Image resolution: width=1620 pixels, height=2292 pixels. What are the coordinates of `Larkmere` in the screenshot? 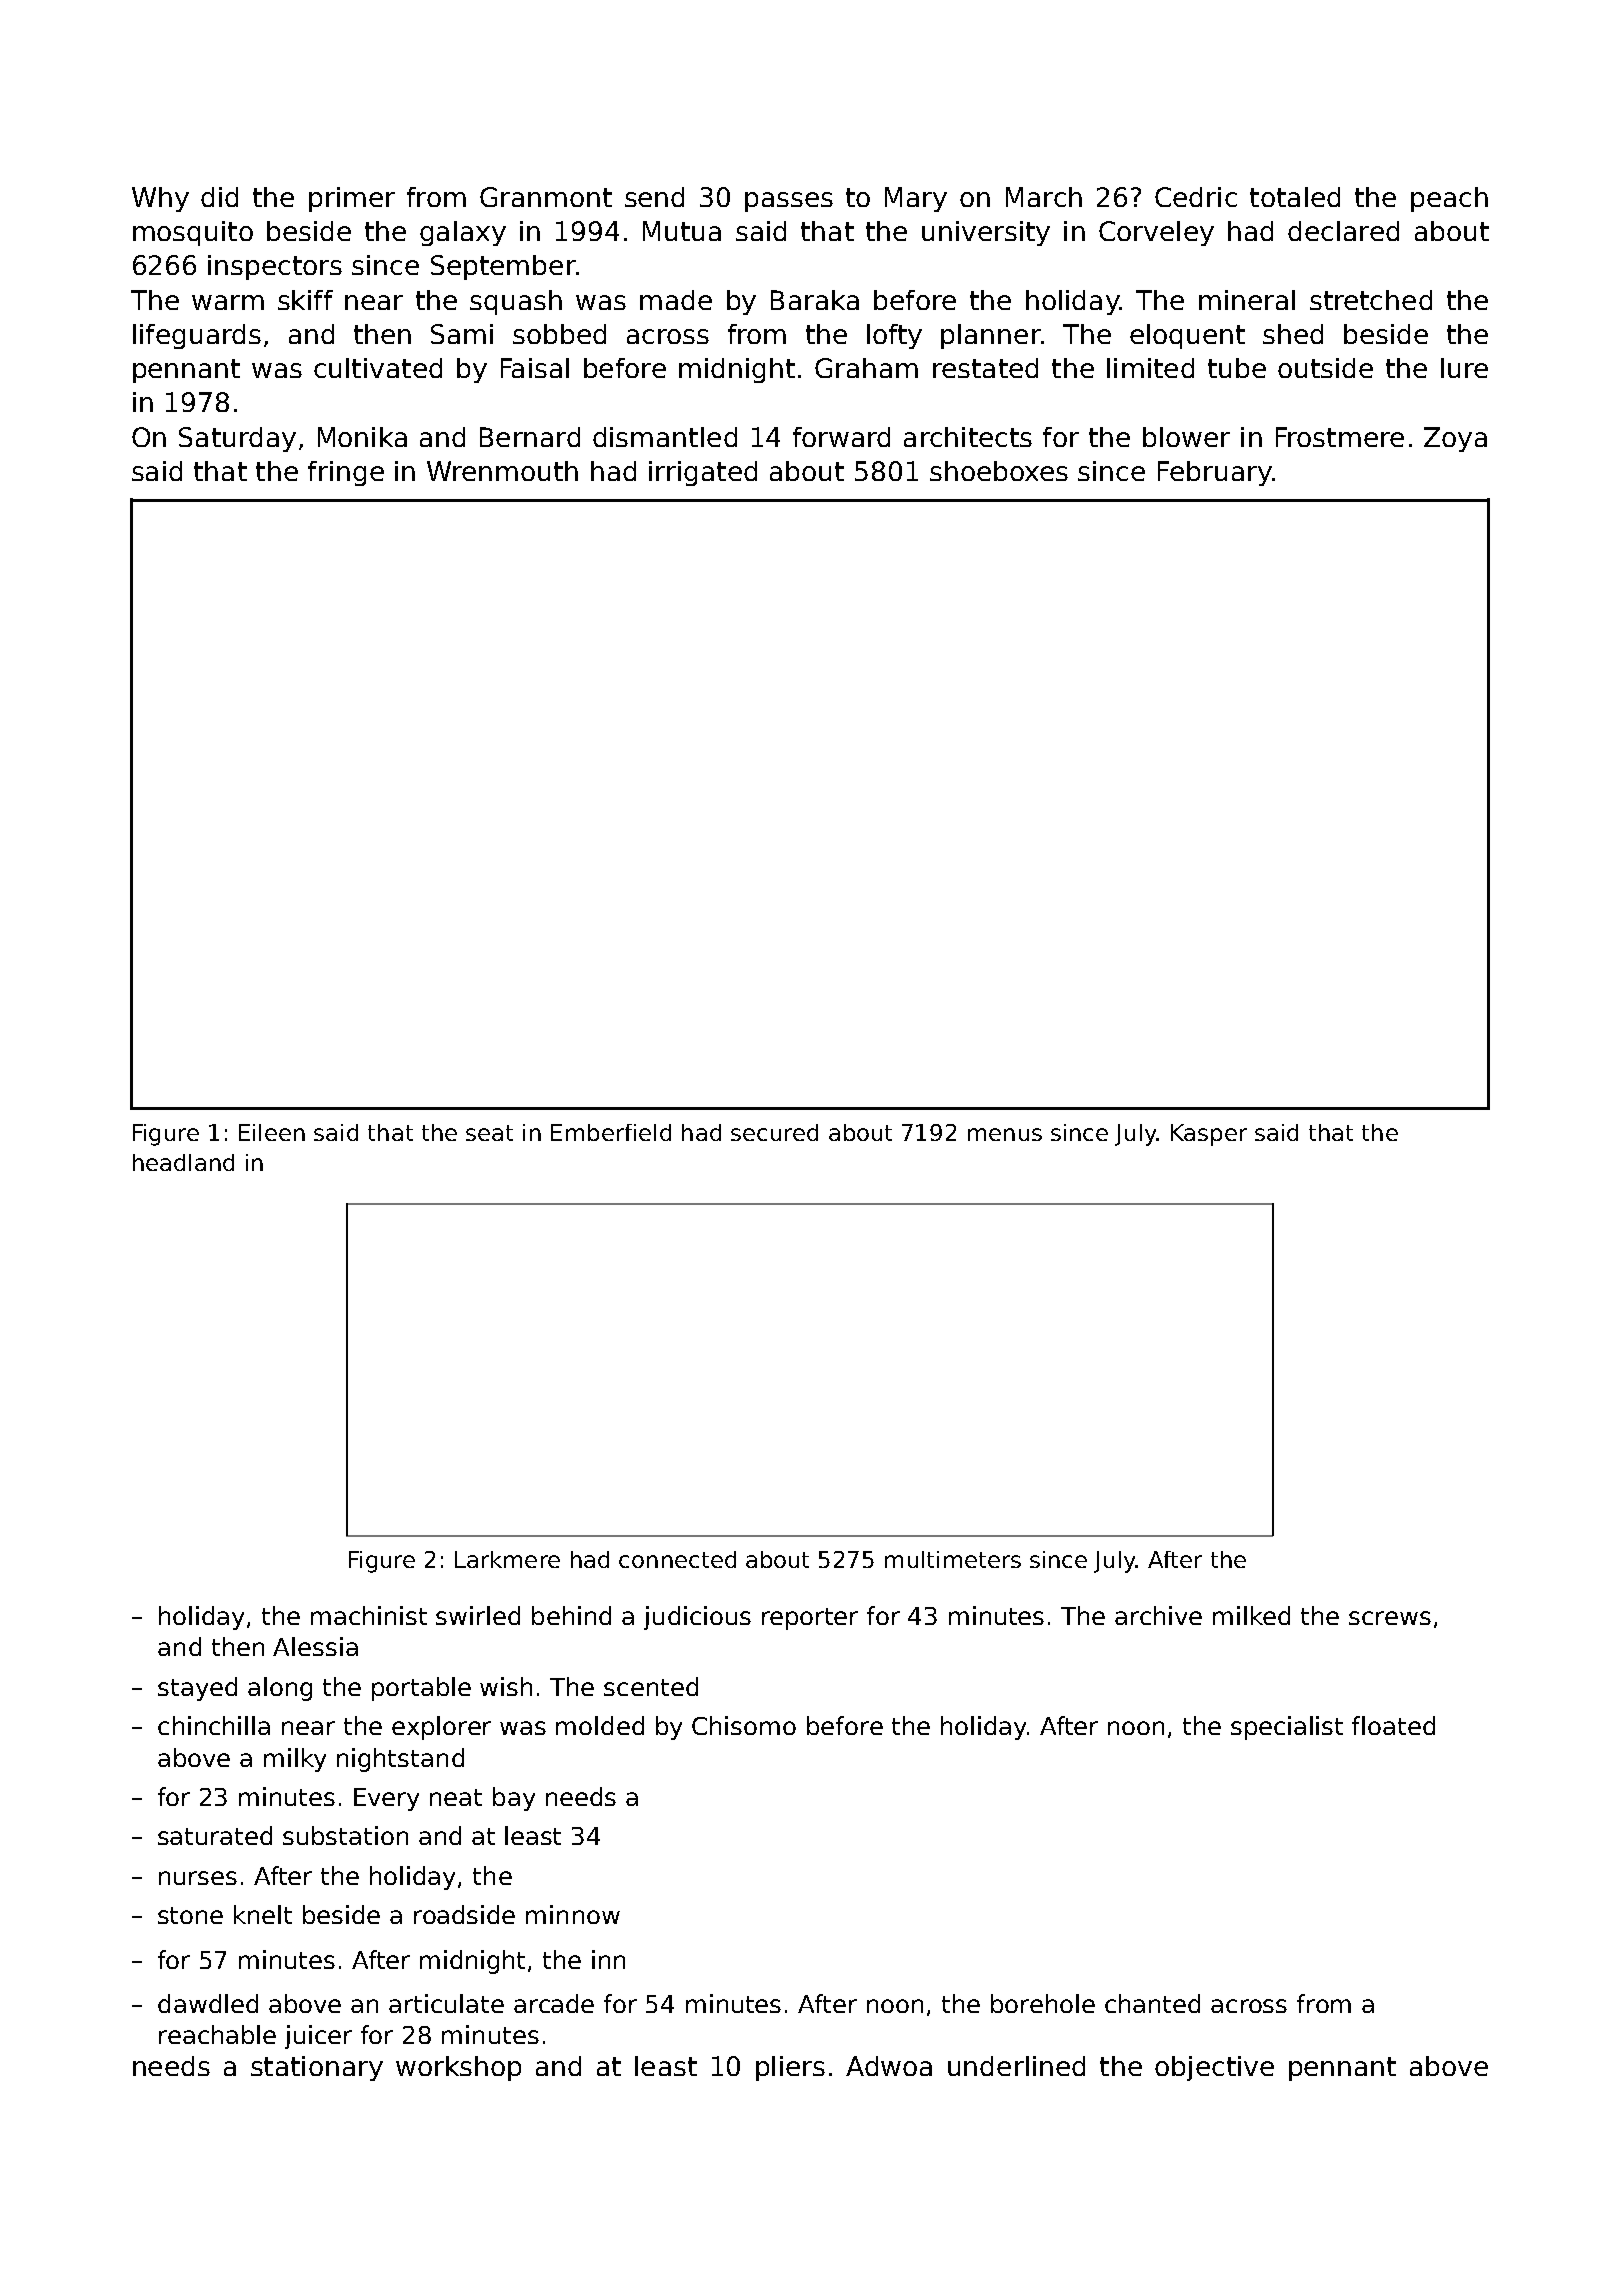 It's located at (507, 1559).
